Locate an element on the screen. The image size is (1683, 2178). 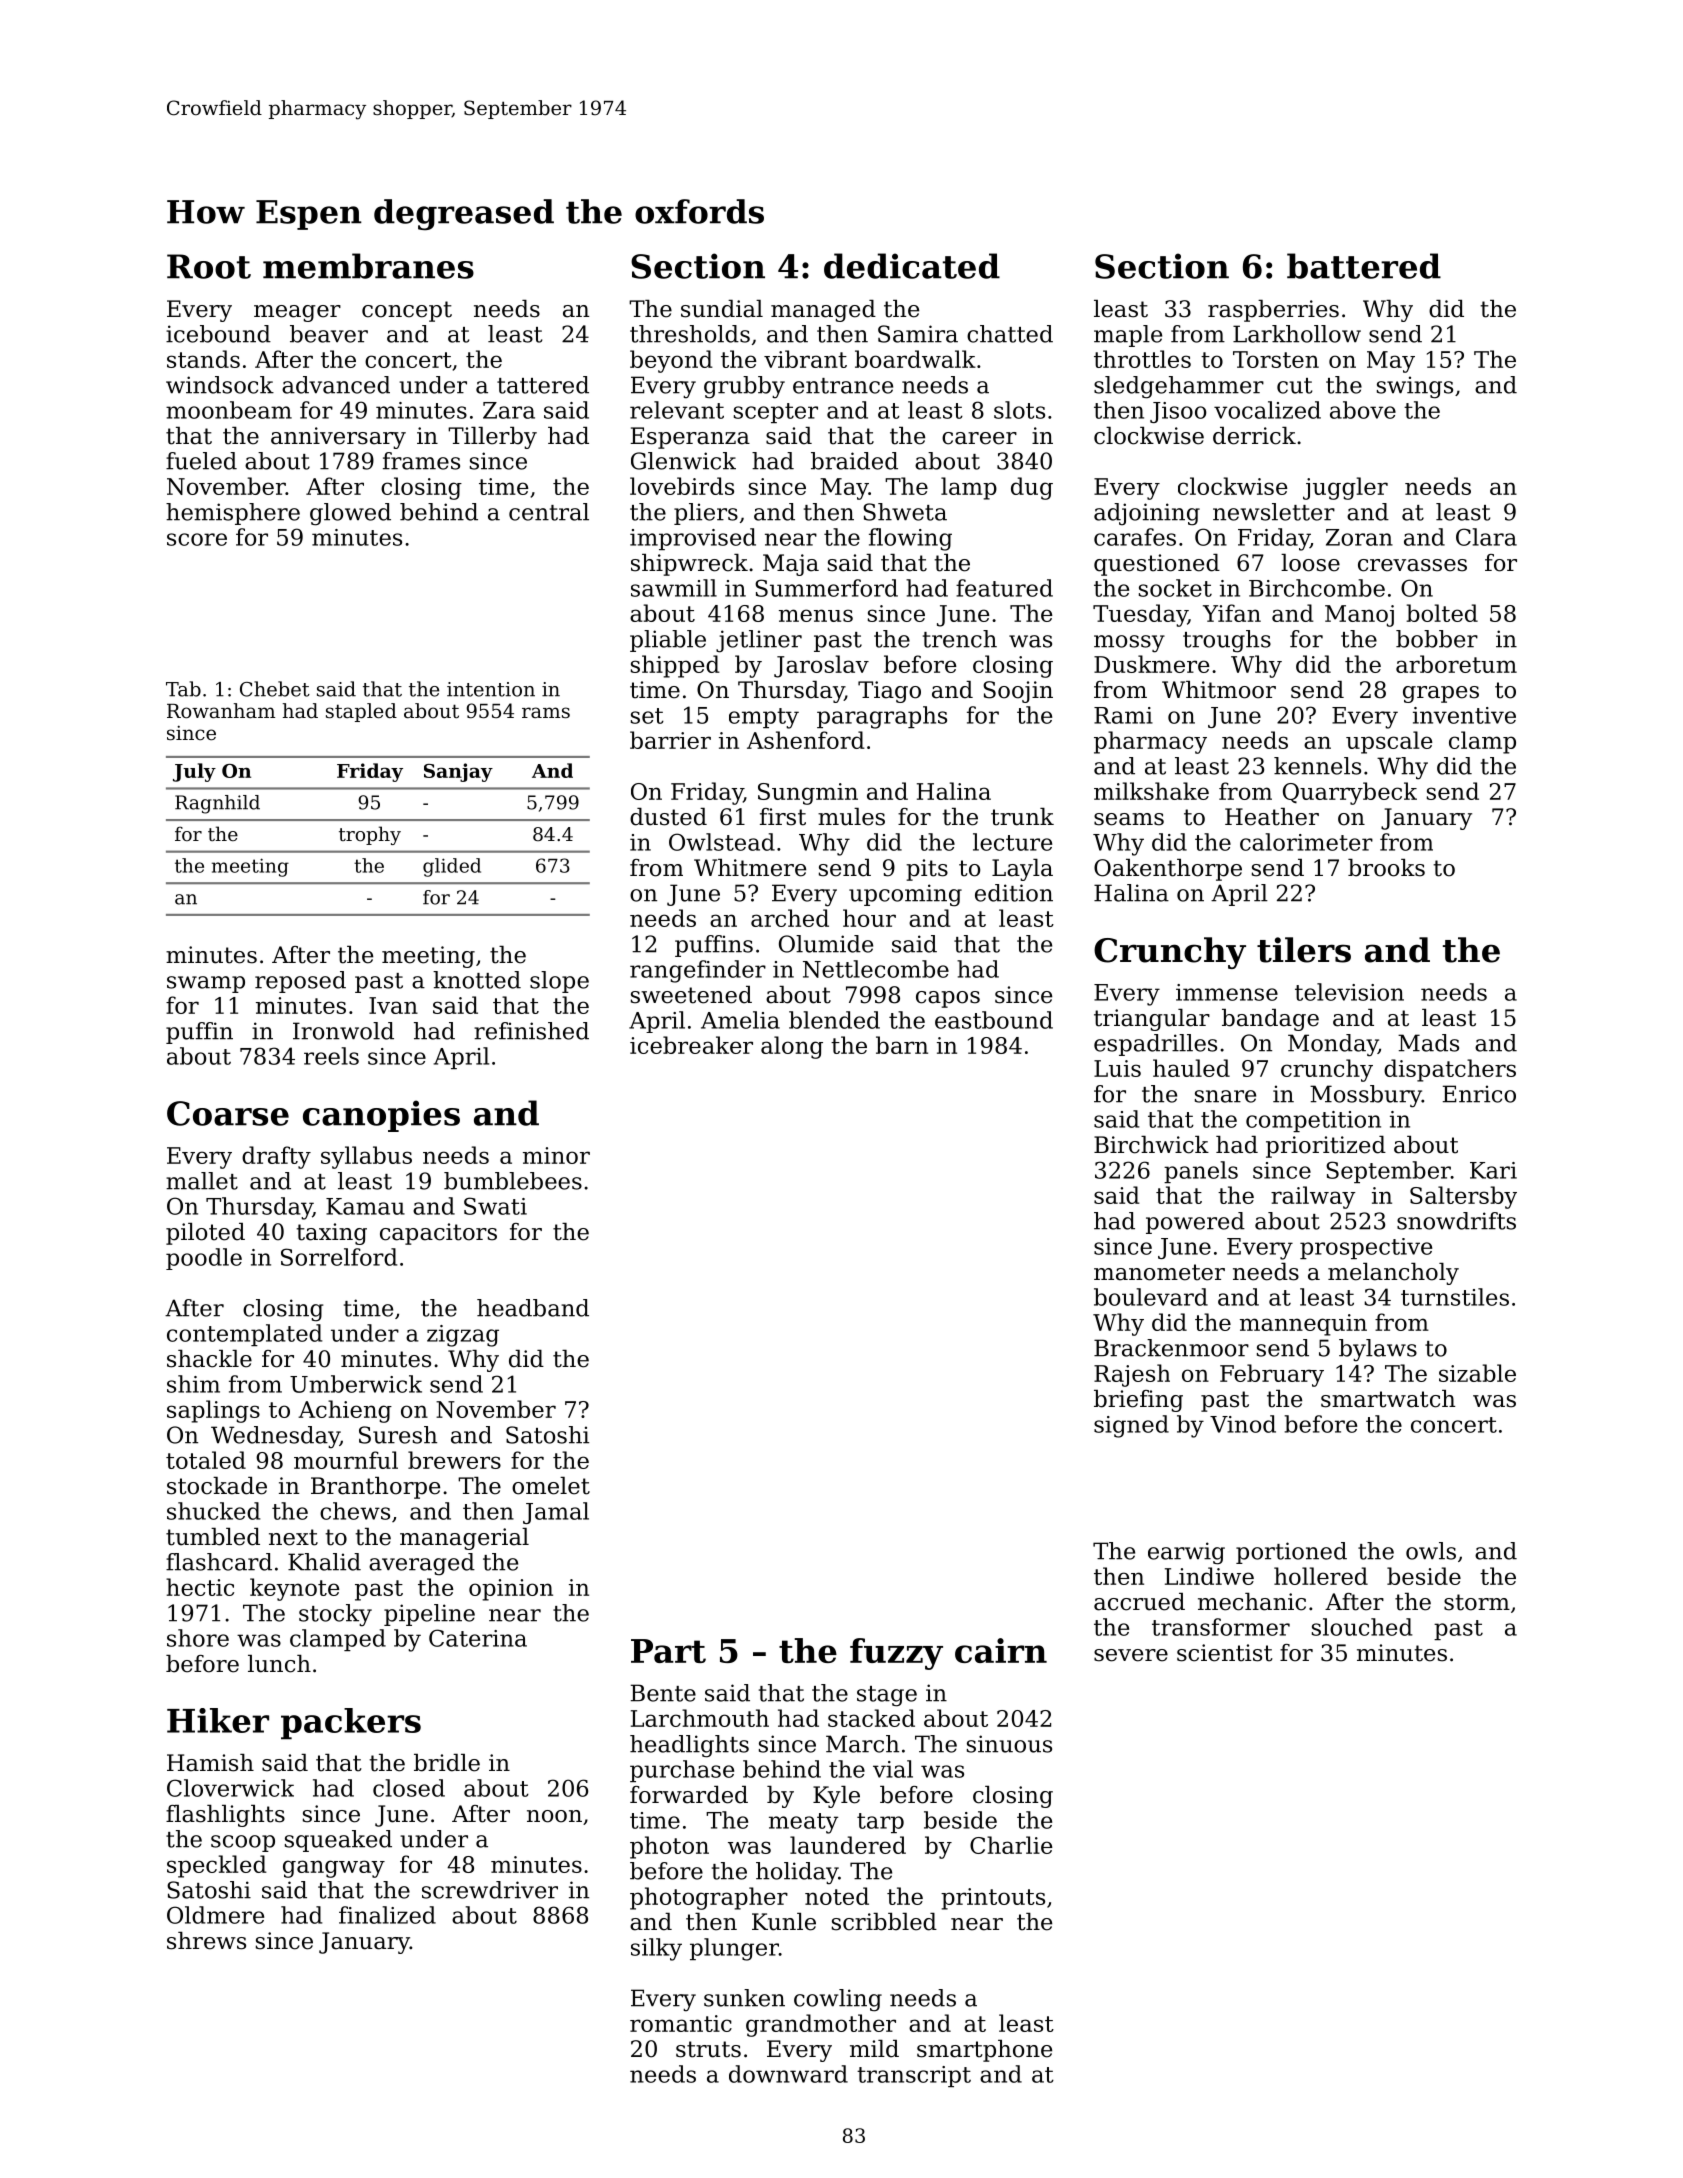
advanced is located at coordinates (336, 385).
